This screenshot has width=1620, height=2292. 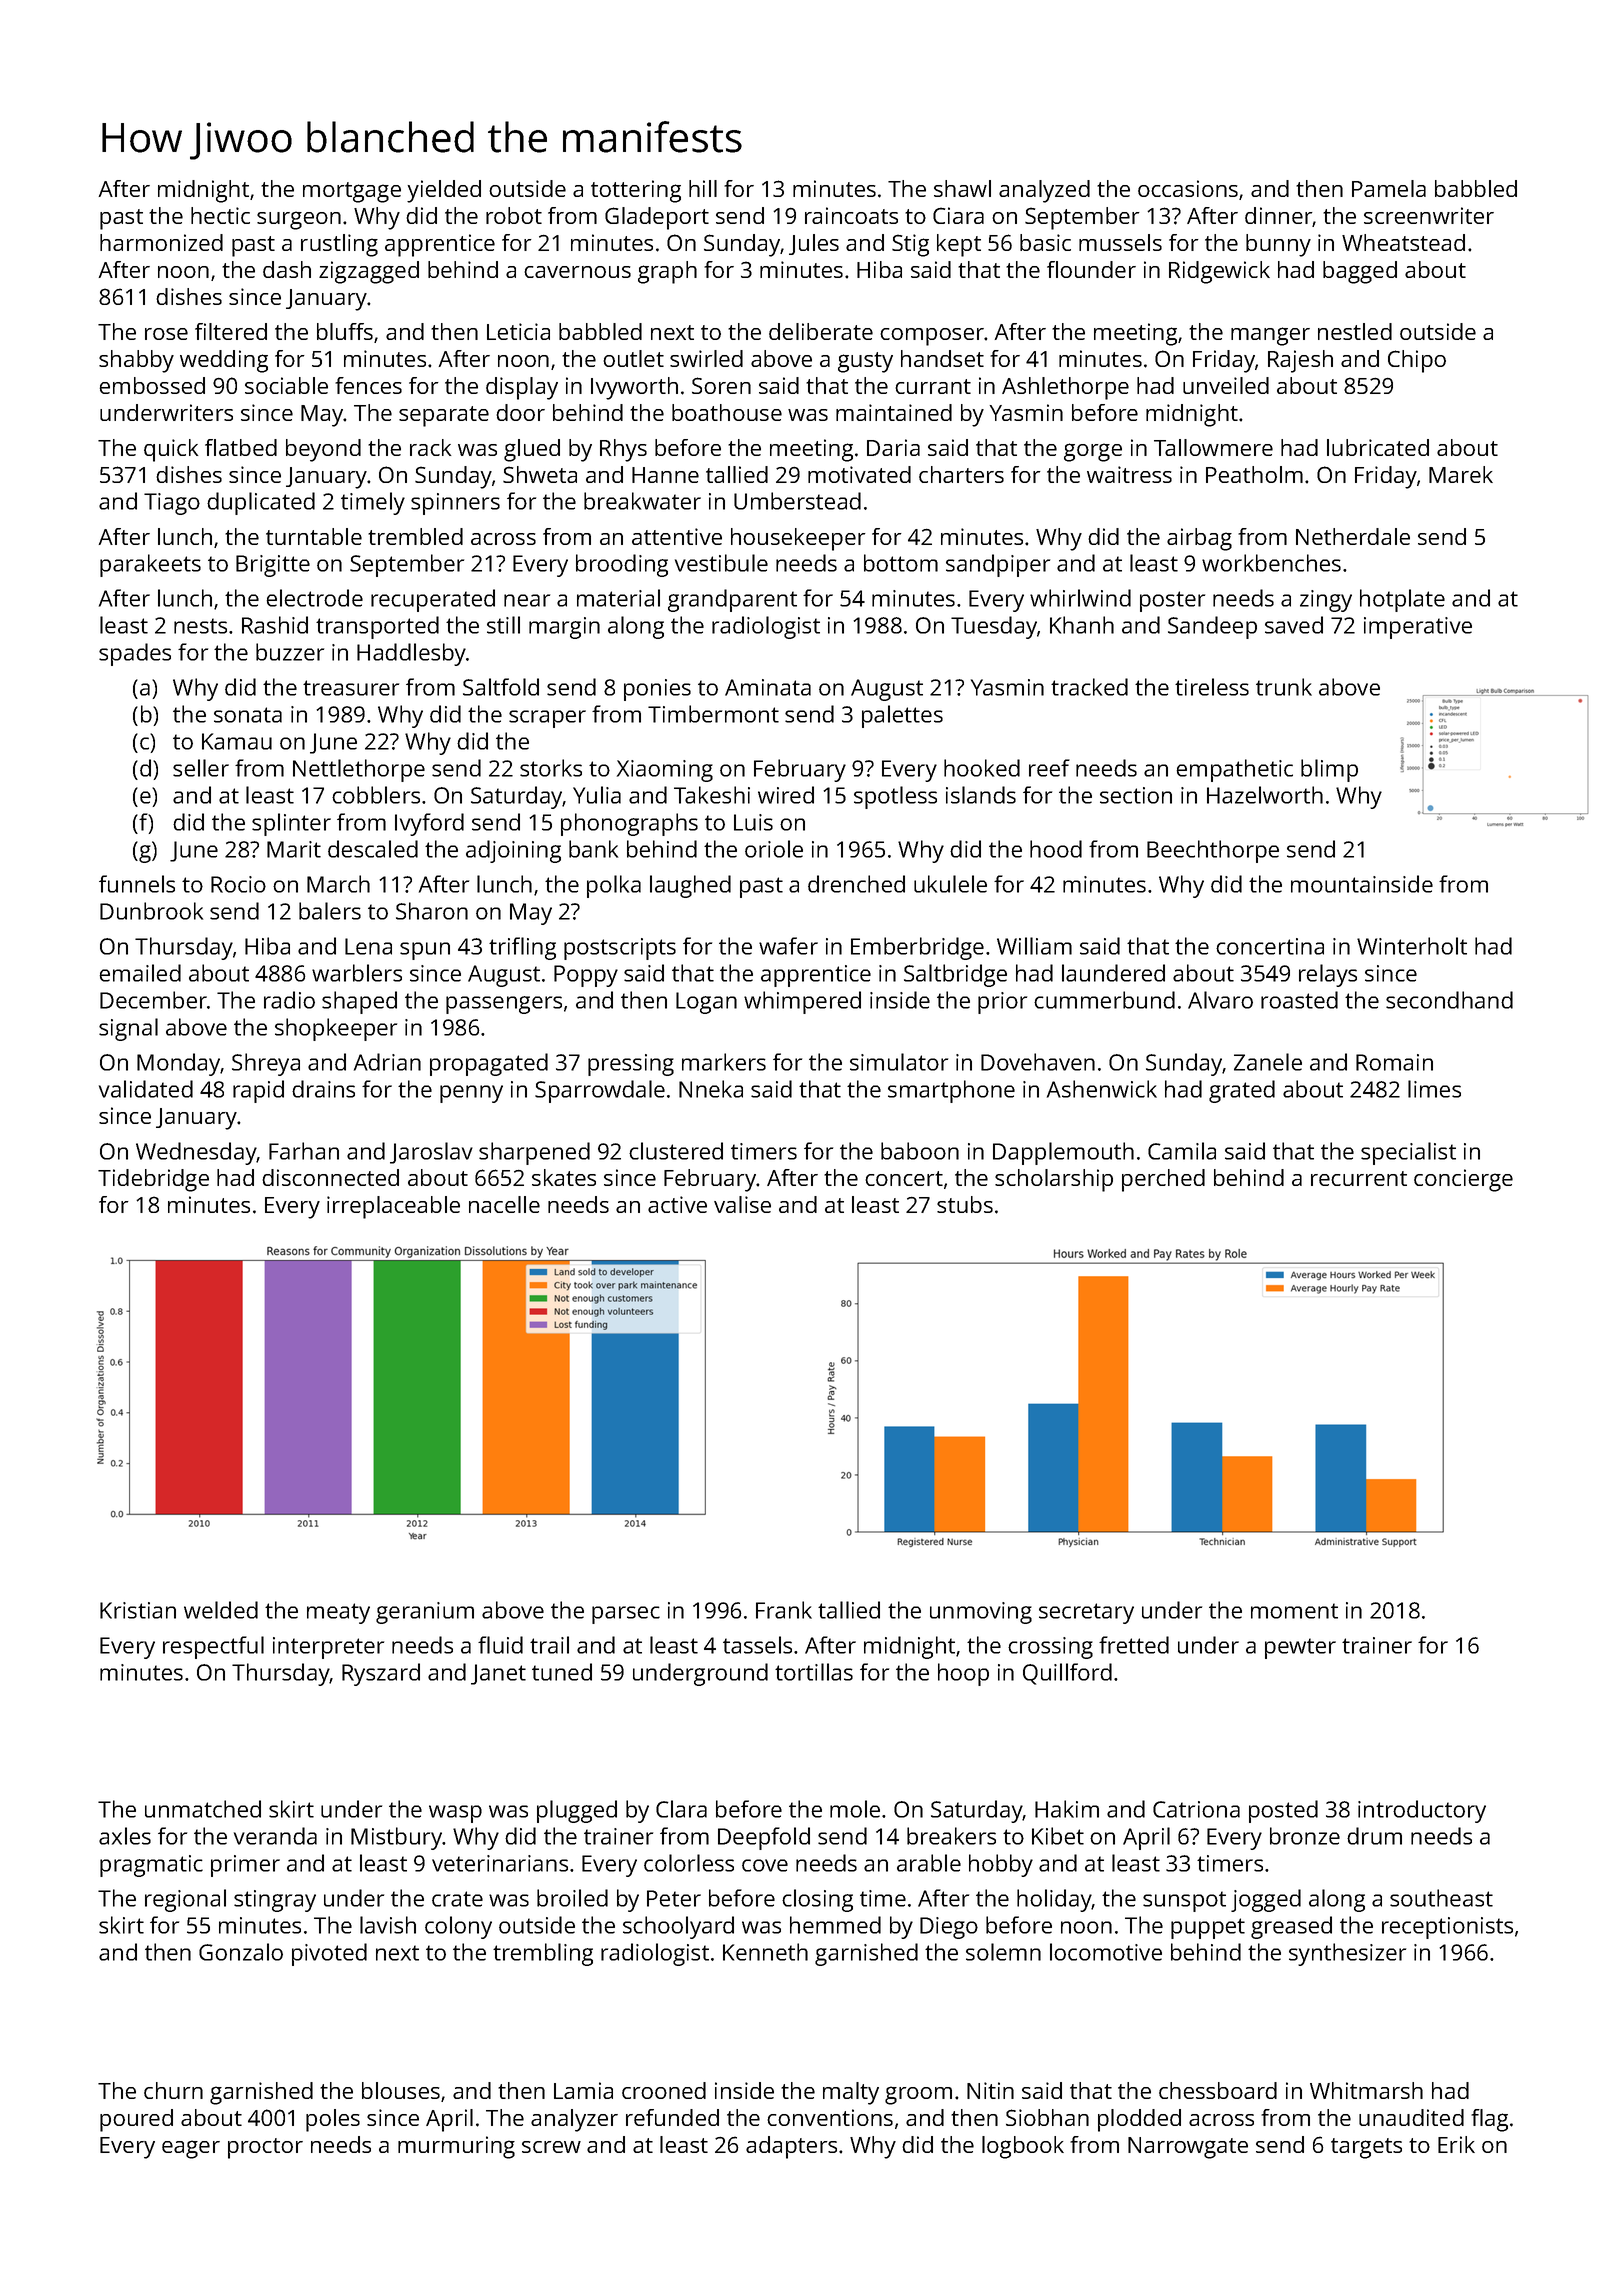 What do you see at coordinates (929, 1863) in the screenshot?
I see `arable` at bounding box center [929, 1863].
